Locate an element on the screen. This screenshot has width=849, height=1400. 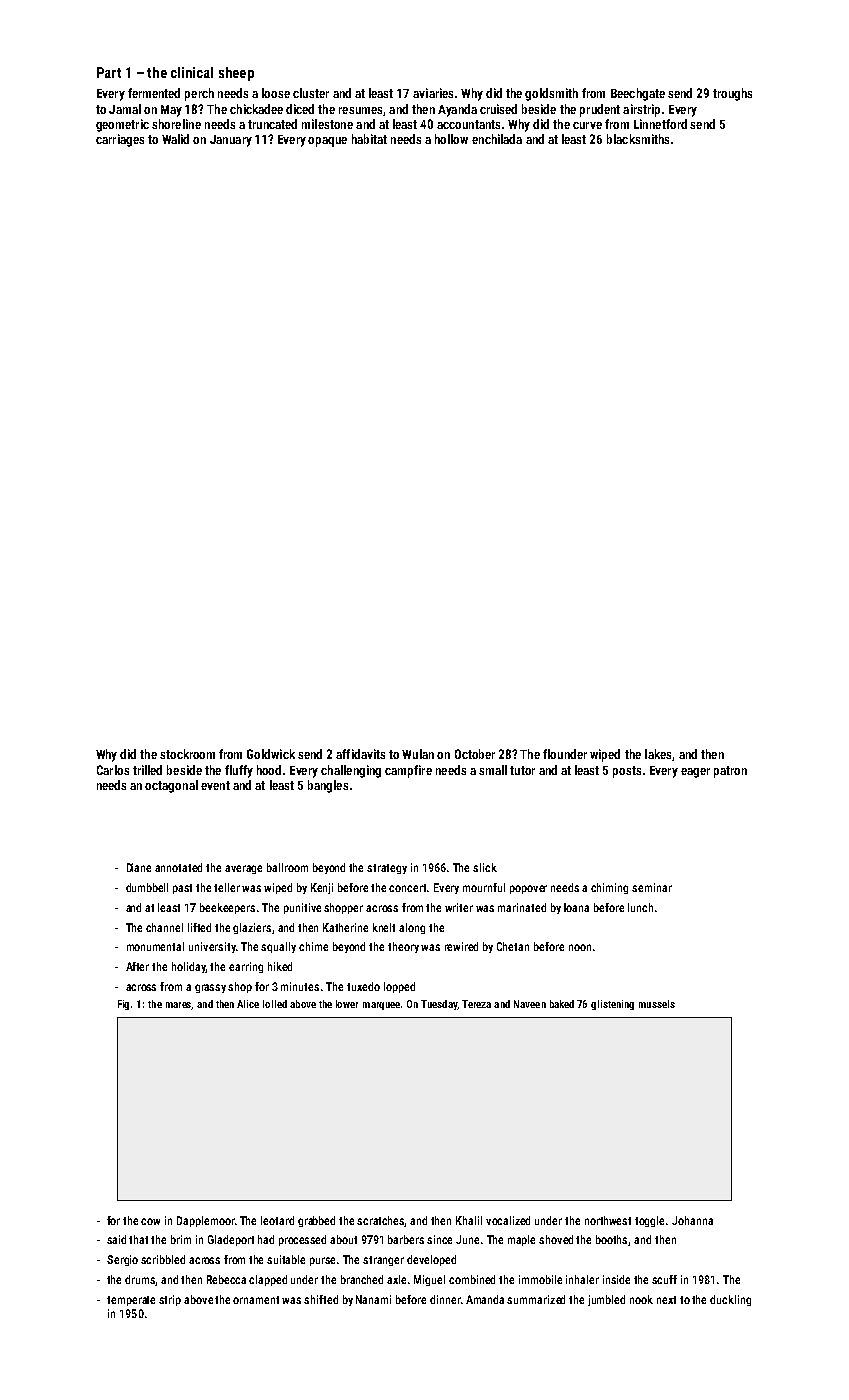
lakes is located at coordinates (658, 754).
